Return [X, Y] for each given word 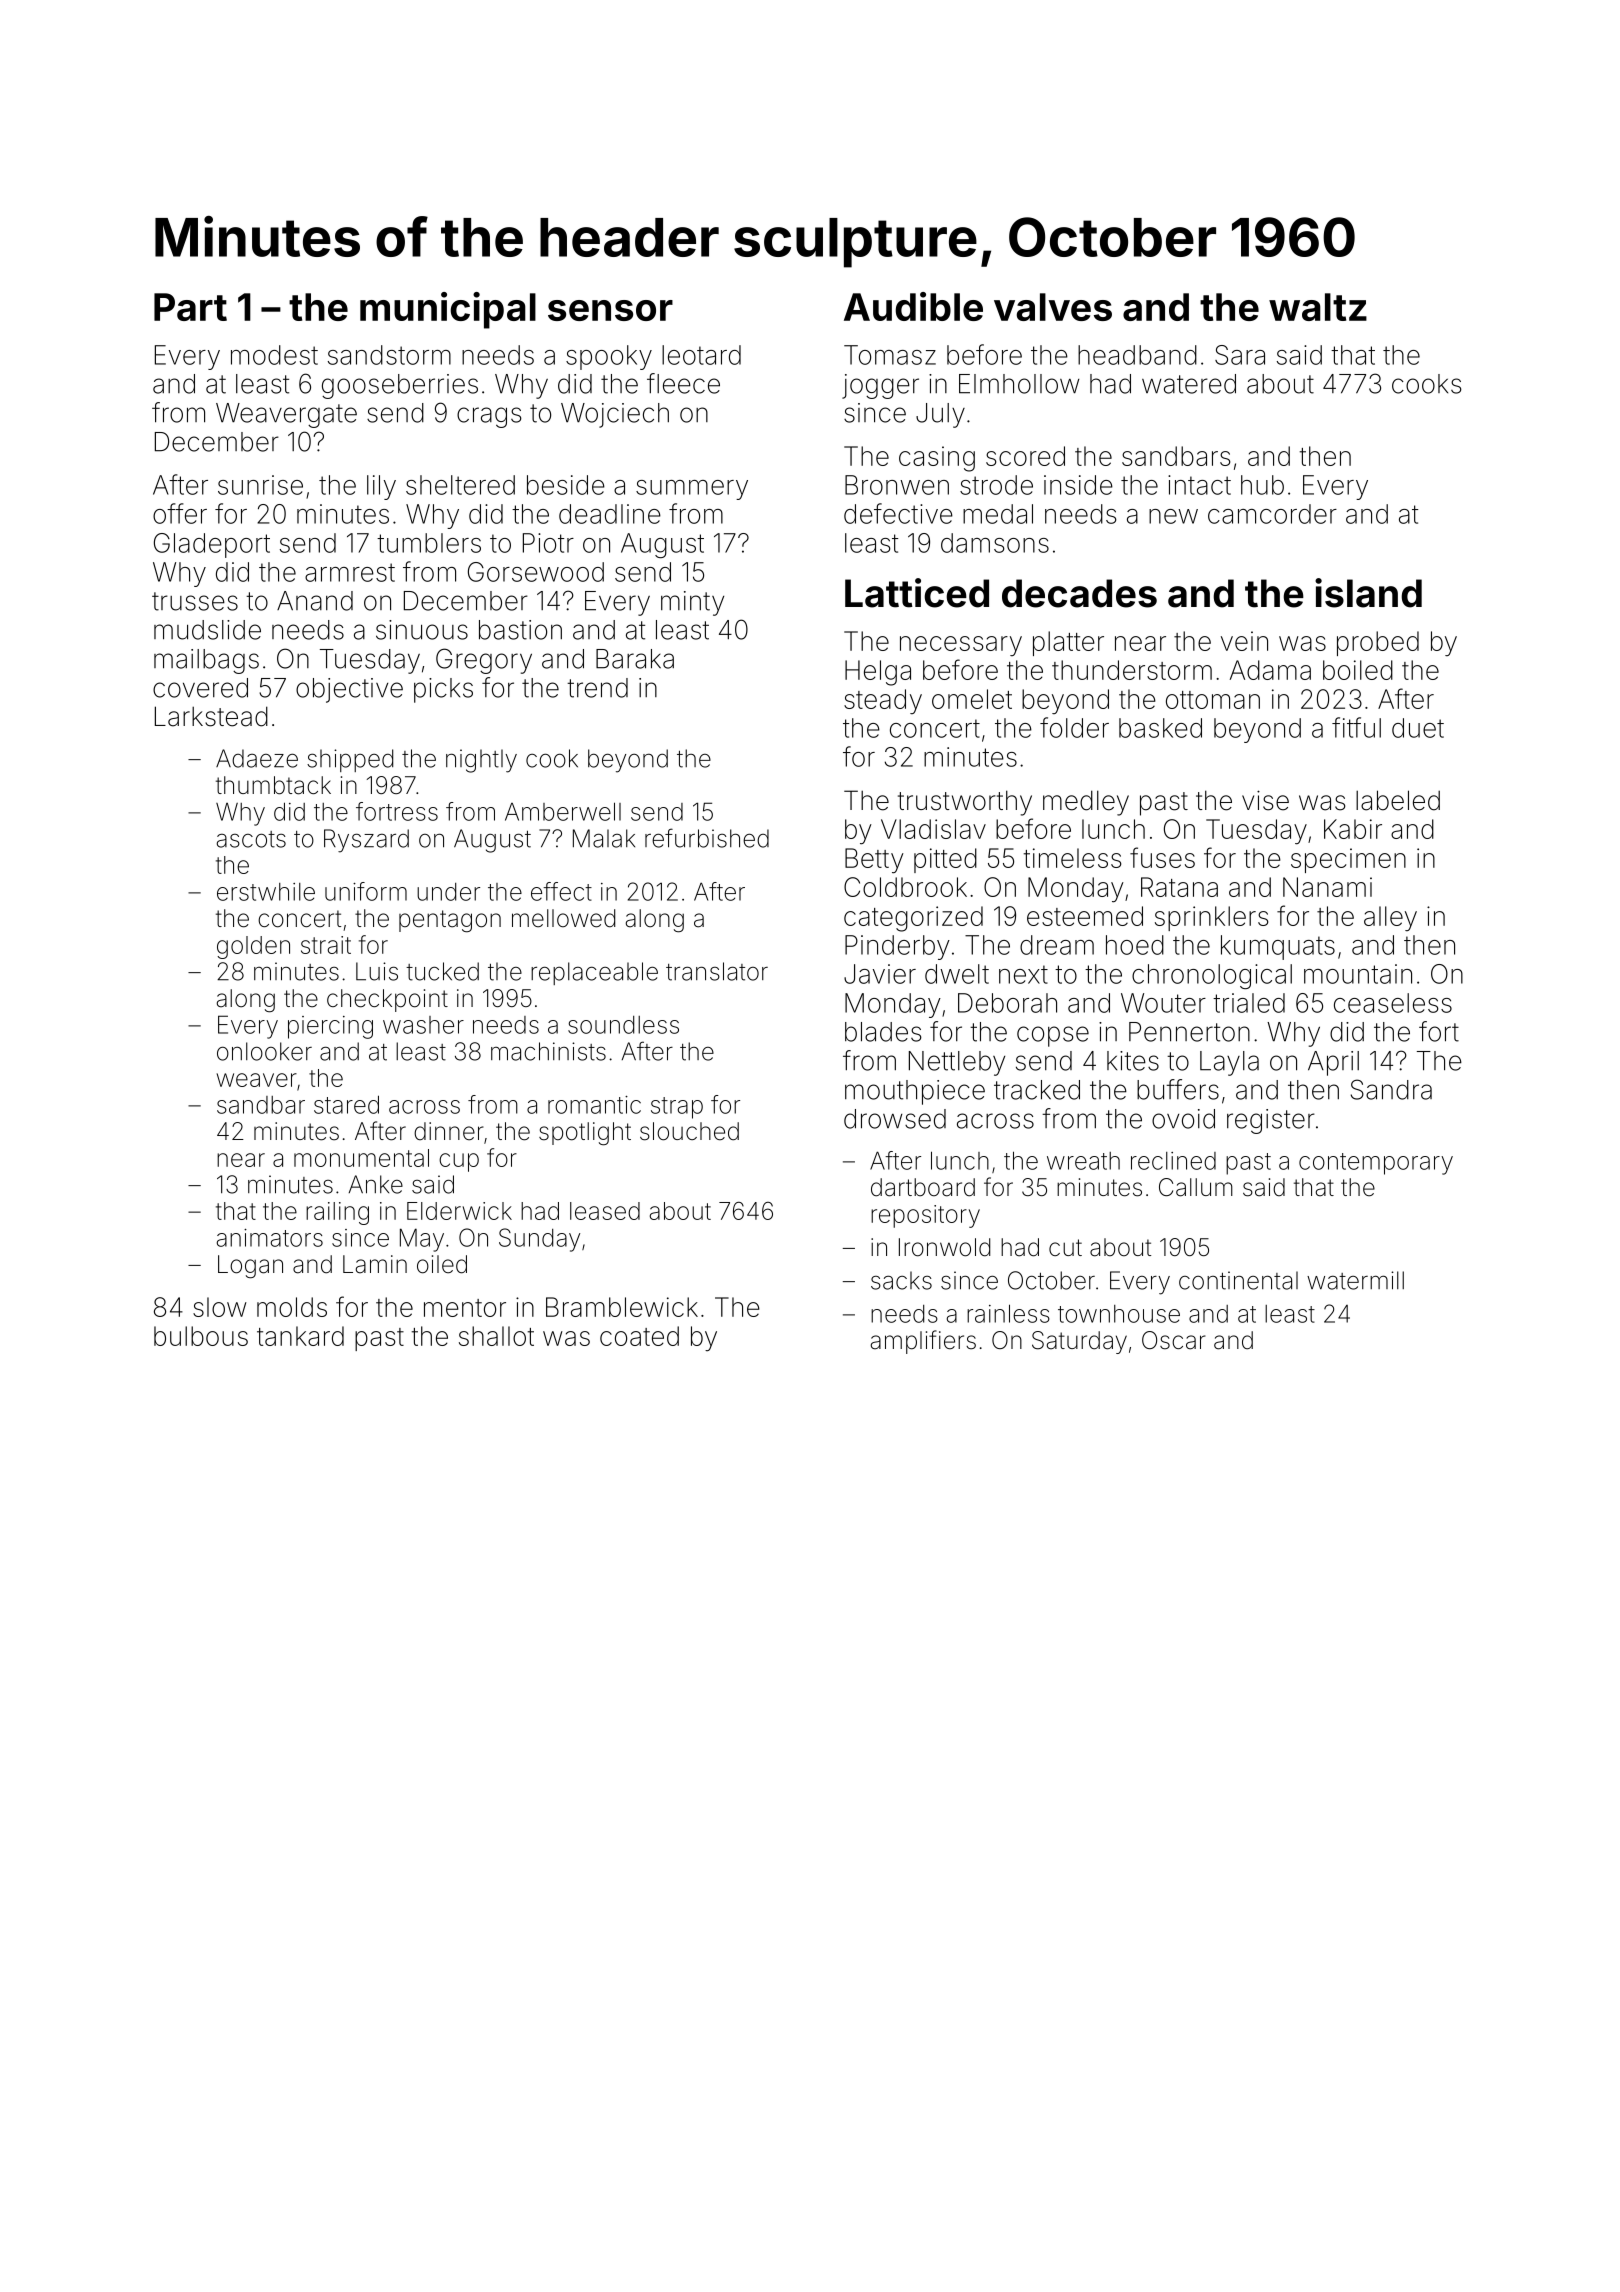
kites [1133, 1061]
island [1368, 593]
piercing [330, 1027]
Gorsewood [536, 572]
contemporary [1376, 1164]
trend [597, 688]
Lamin [375, 1264]
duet [1418, 728]
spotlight [585, 1134]
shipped [350, 760]
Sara [1240, 355]
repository [925, 1216]
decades [1079, 593]
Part [190, 307]
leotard [701, 355]
